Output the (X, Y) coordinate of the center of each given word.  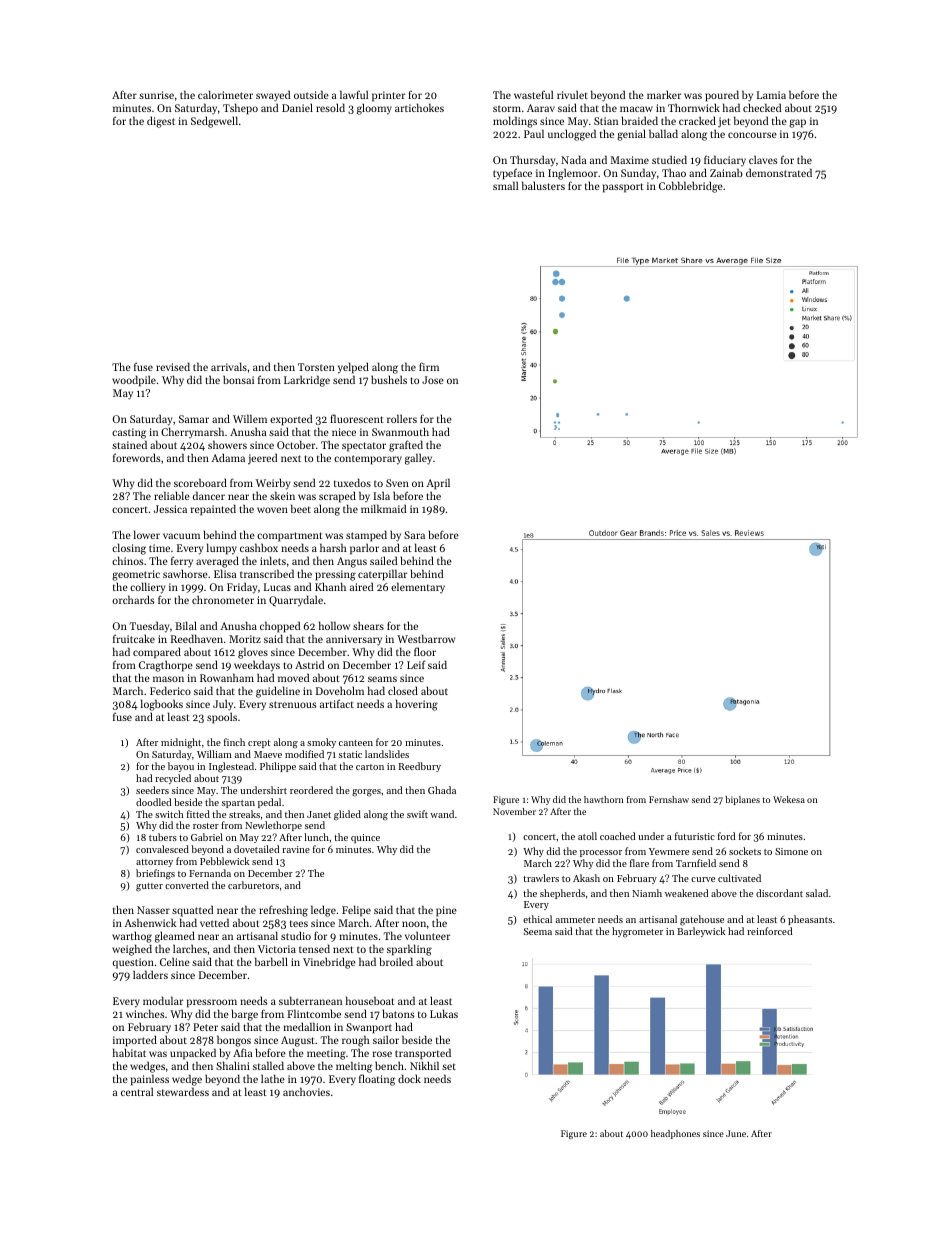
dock (409, 1078)
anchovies (306, 1091)
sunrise (156, 95)
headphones (675, 1134)
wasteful (533, 94)
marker (664, 94)
